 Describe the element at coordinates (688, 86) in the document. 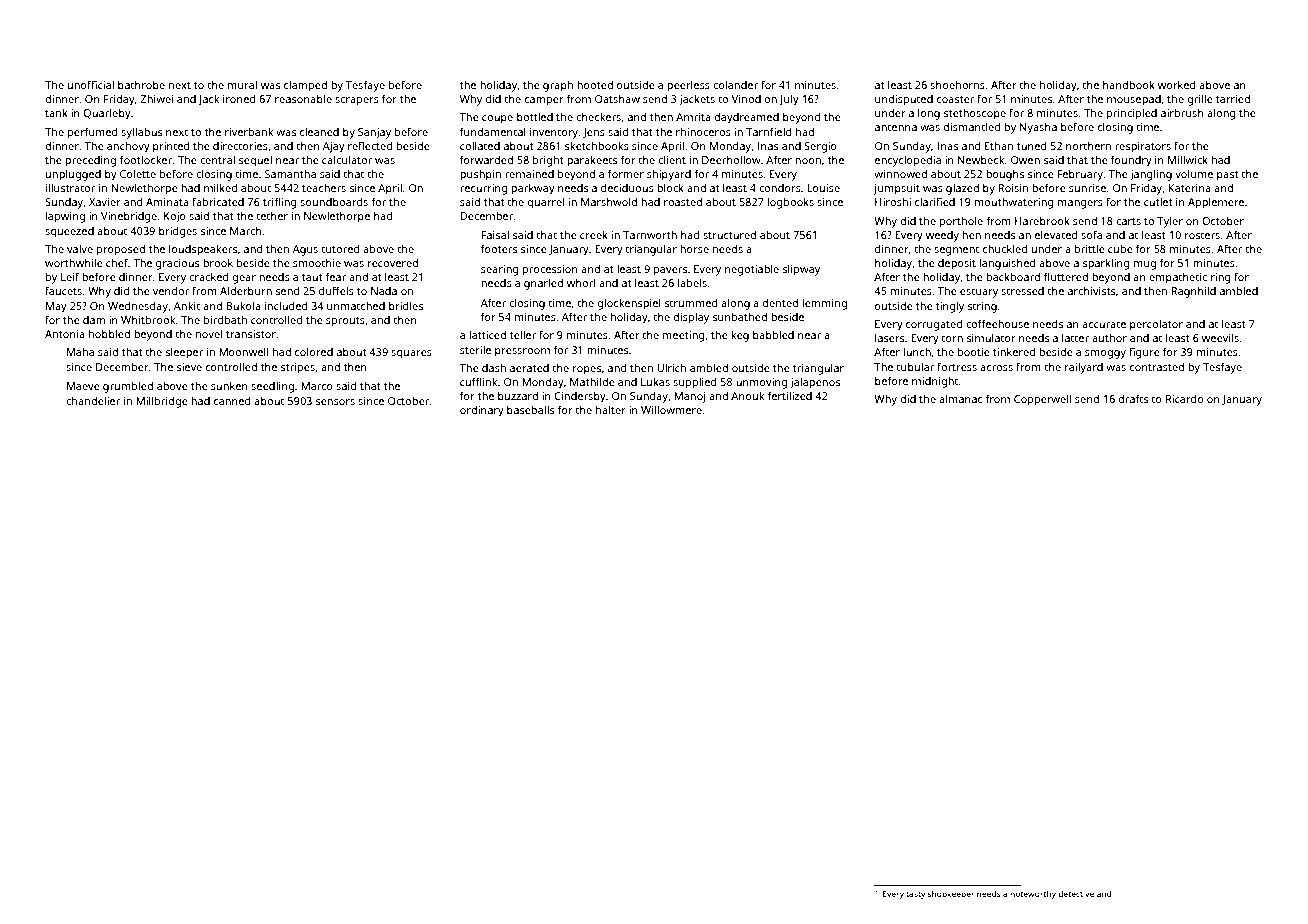

I see `peerless` at that location.
